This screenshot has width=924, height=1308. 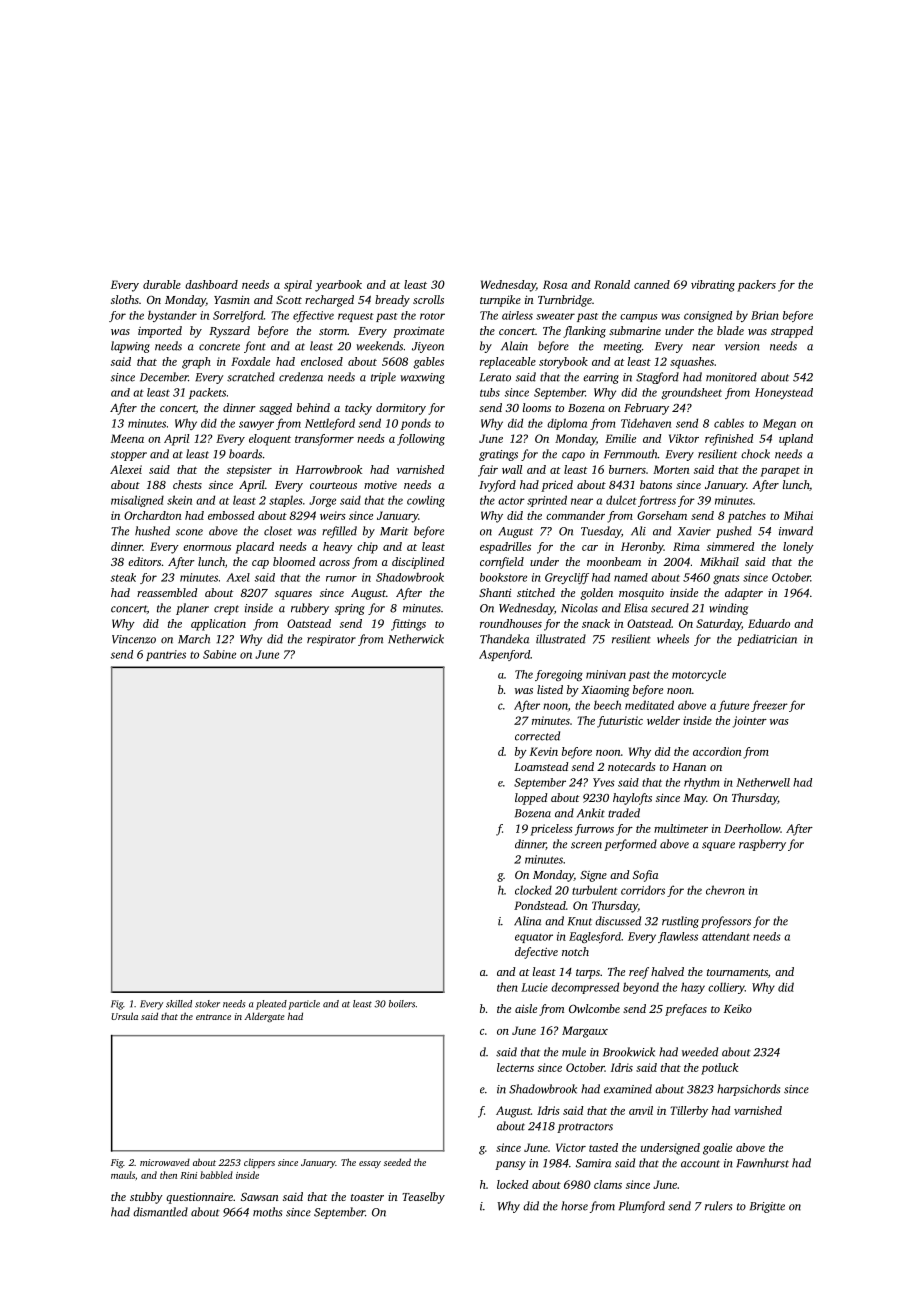 I want to click on following, so click(x=421, y=440).
